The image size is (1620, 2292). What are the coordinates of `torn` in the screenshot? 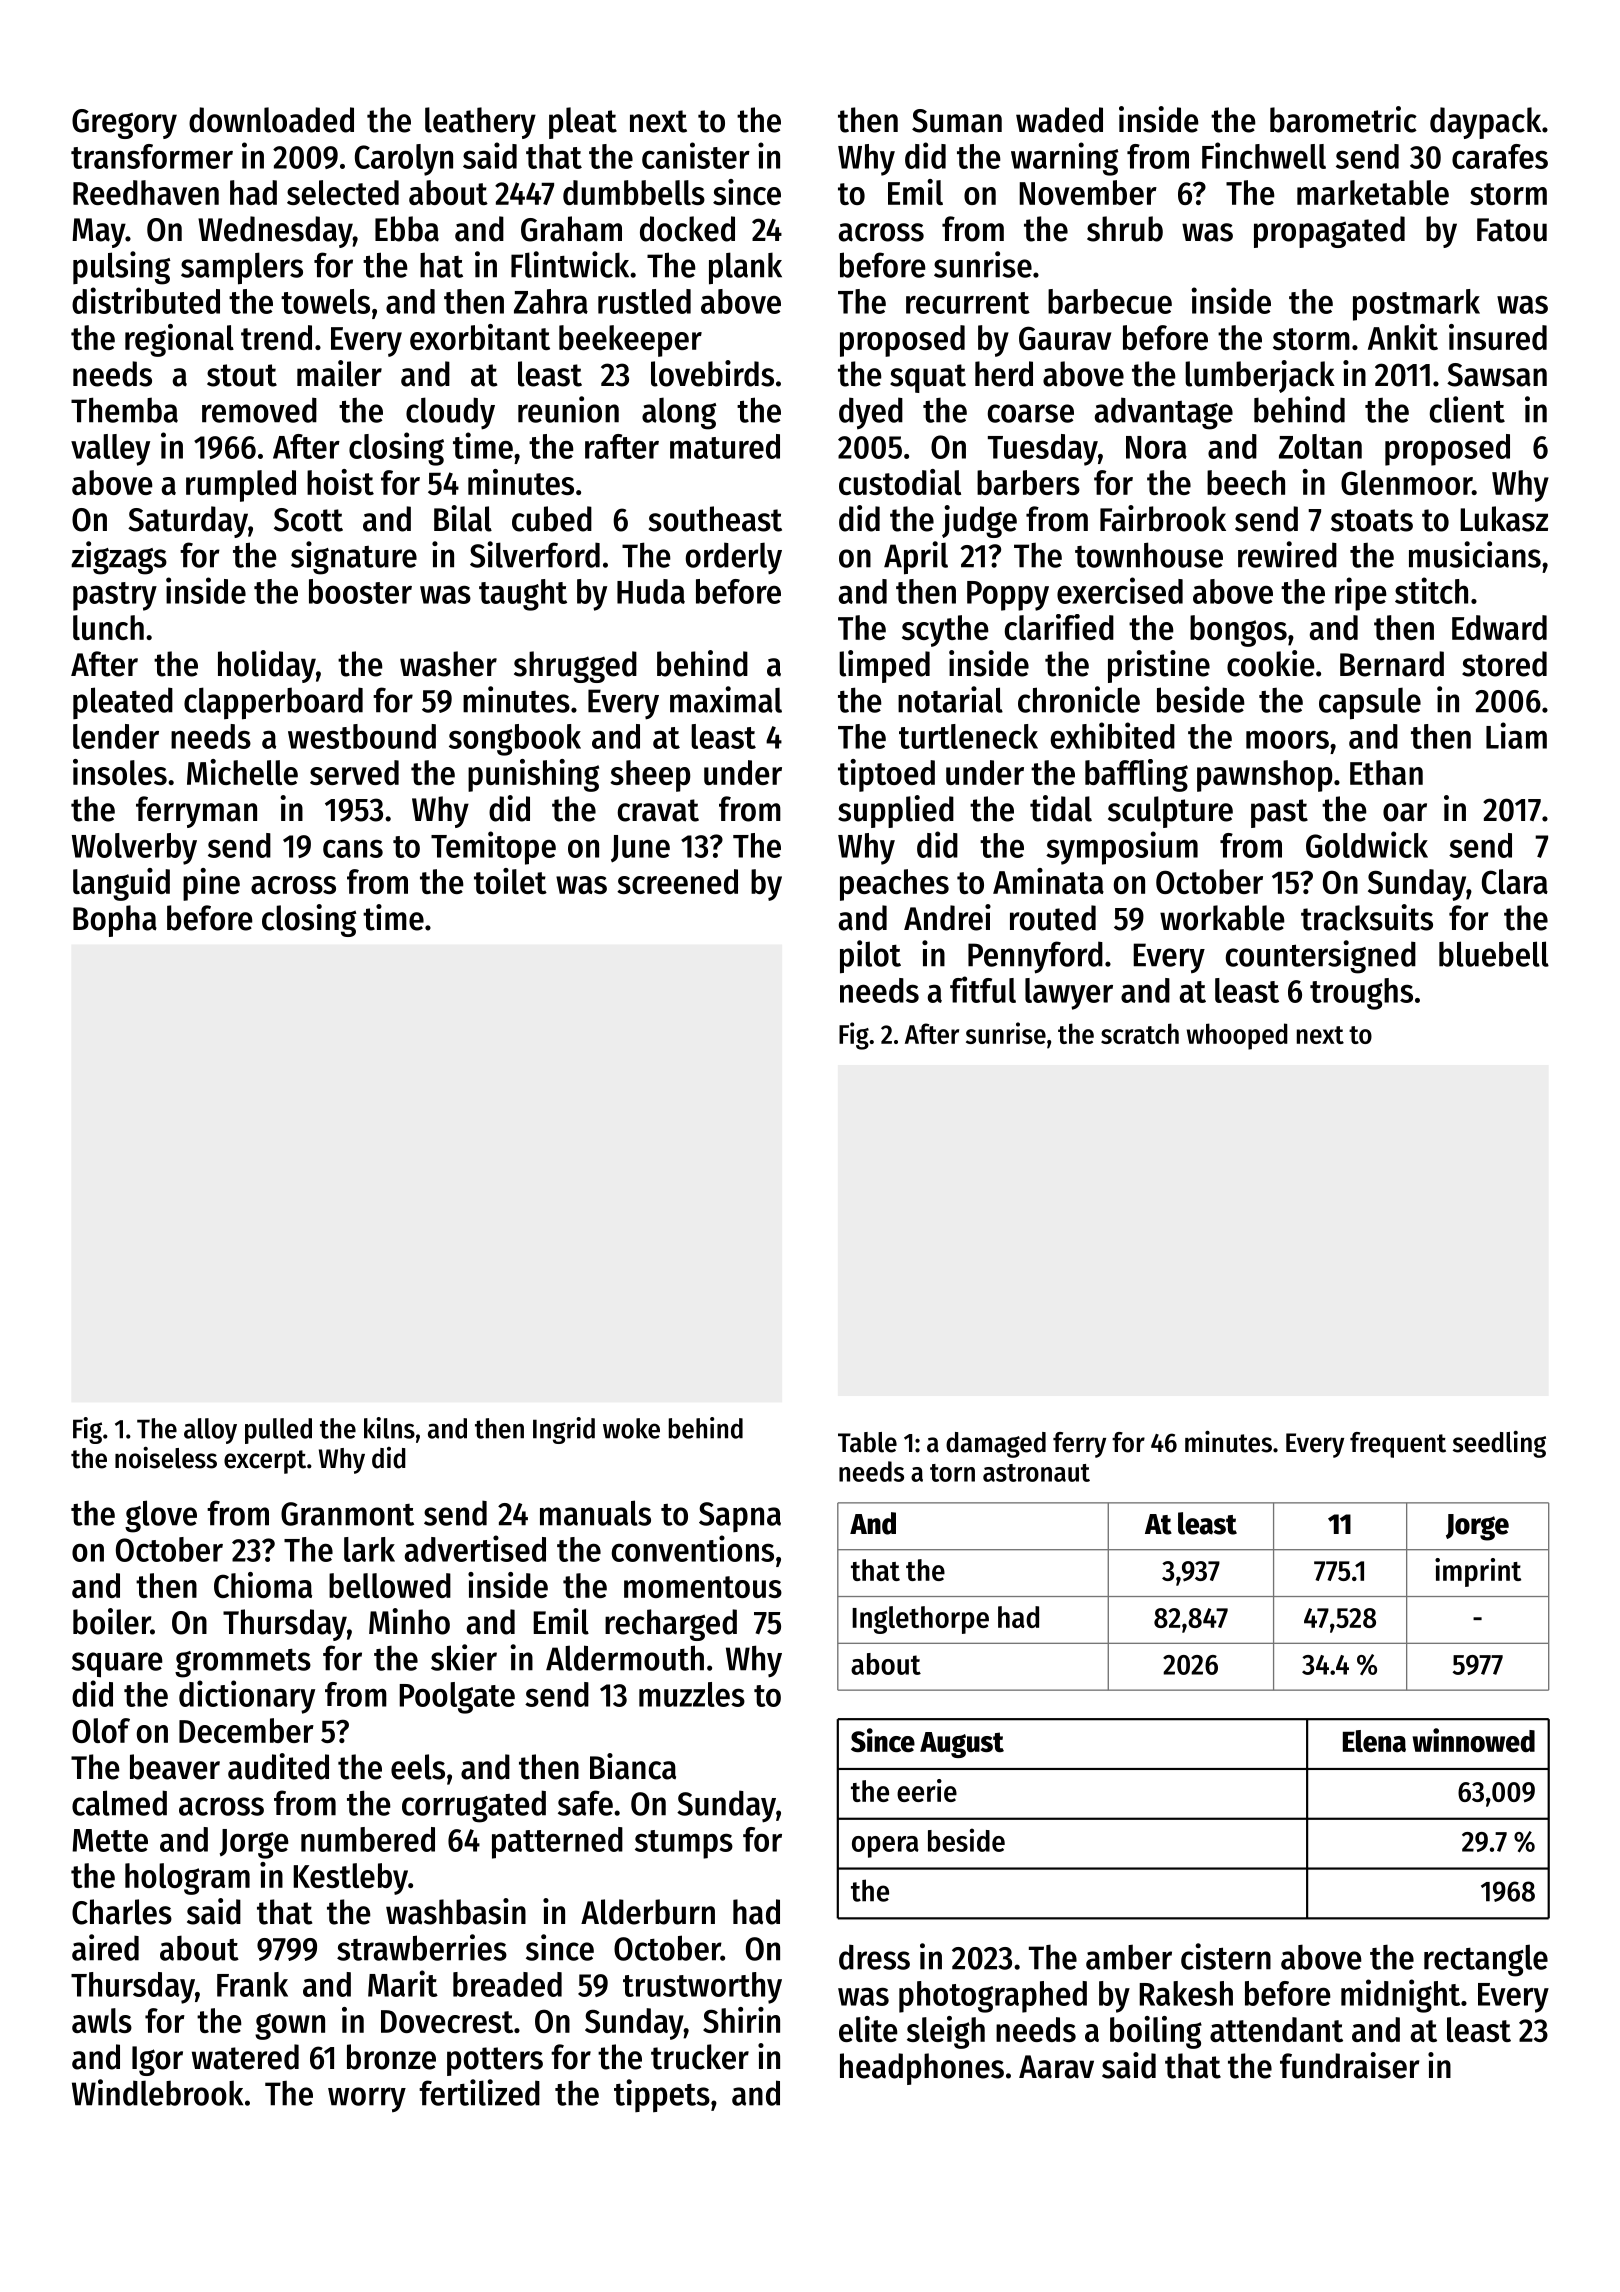 It's located at (952, 1473).
